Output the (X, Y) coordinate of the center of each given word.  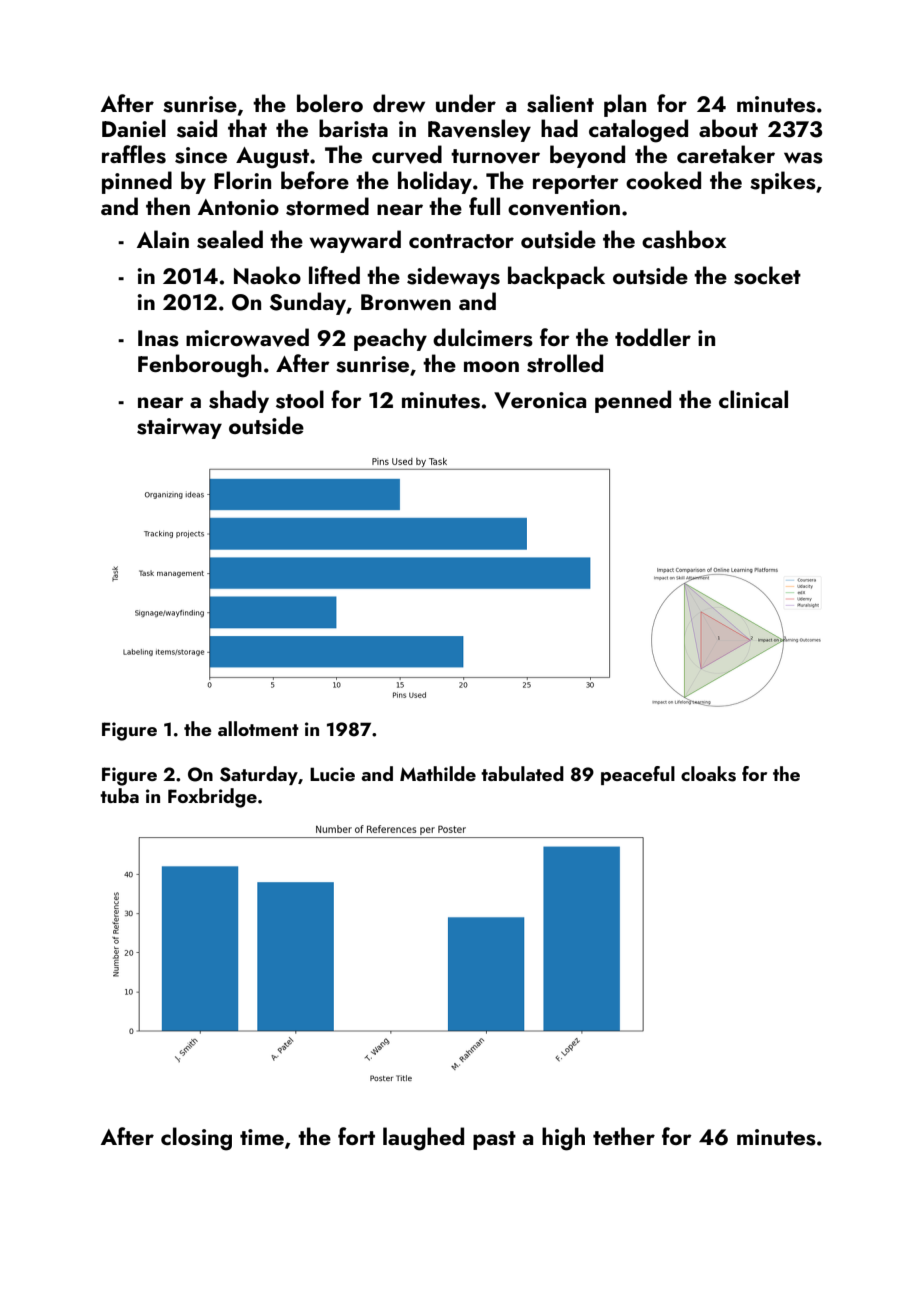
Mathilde (438, 773)
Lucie (332, 774)
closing (196, 1139)
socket (767, 275)
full (484, 206)
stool (300, 399)
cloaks (708, 774)
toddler (653, 337)
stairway (179, 428)
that (247, 128)
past (494, 1140)
